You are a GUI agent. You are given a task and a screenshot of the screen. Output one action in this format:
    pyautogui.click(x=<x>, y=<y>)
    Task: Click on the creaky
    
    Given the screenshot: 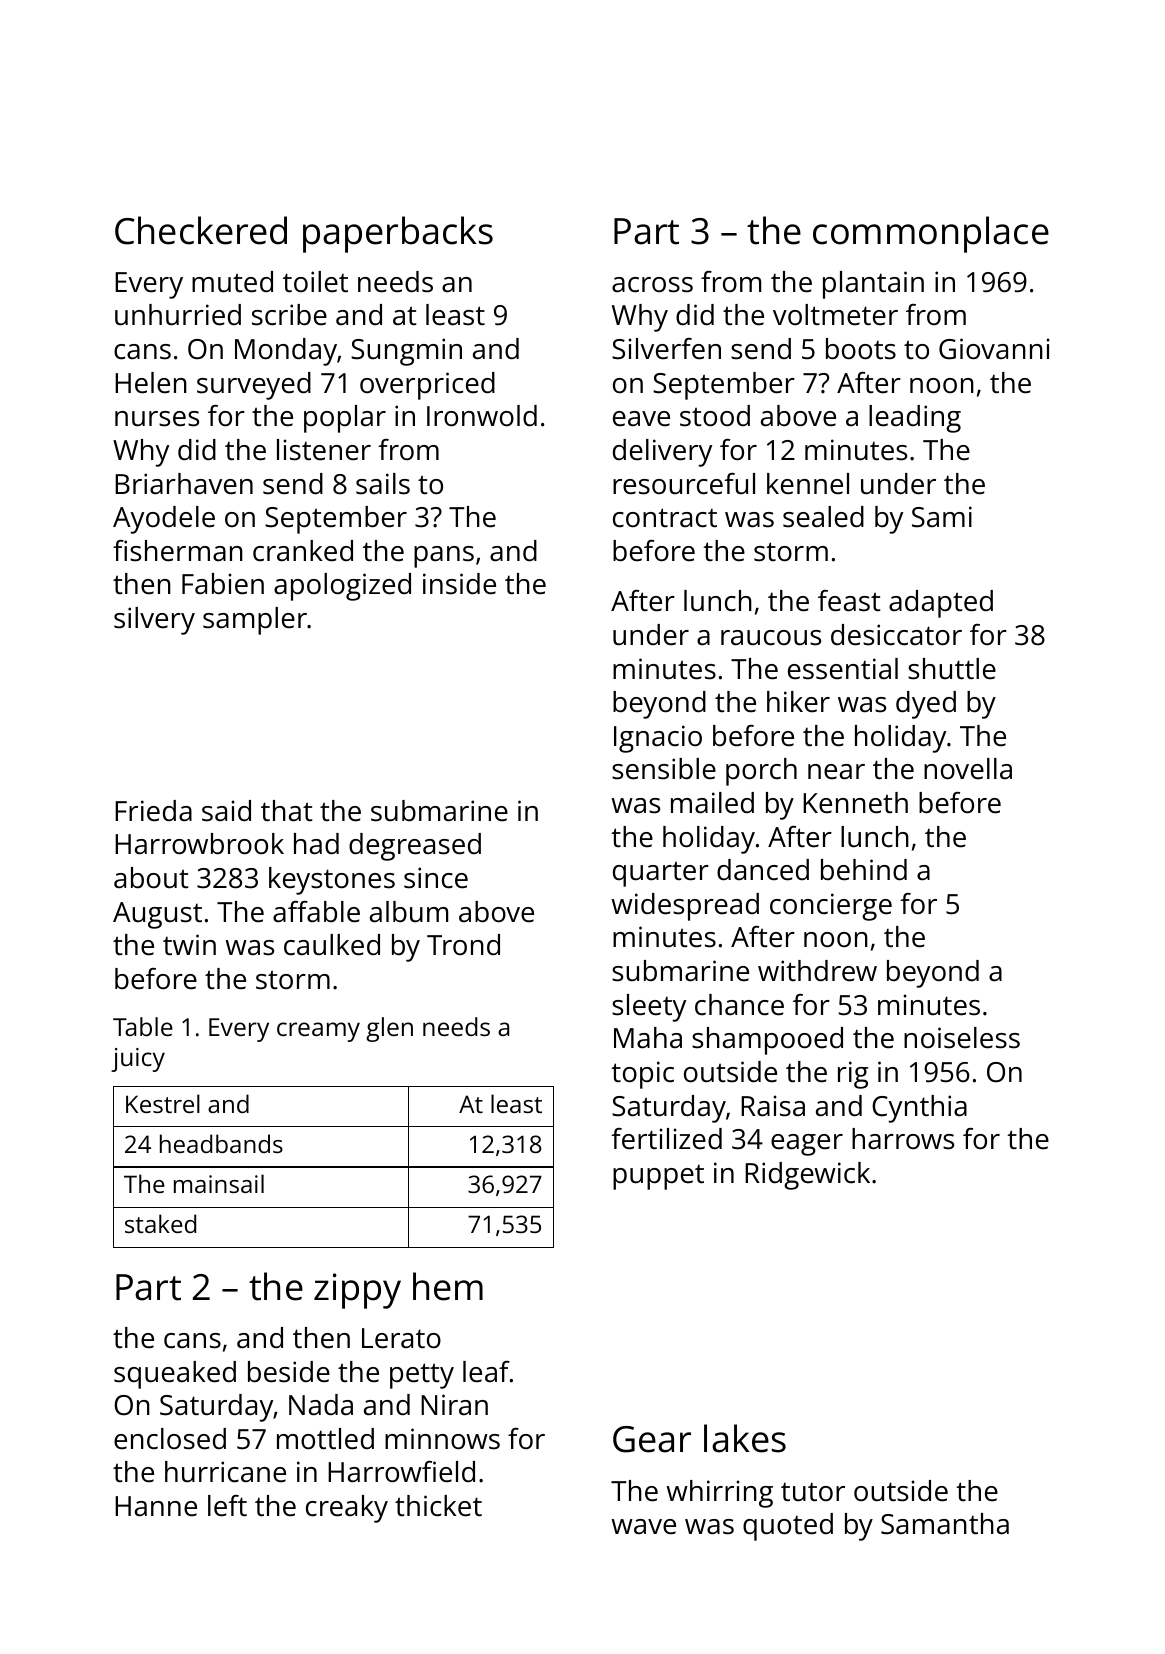 What is the action you would take?
    pyautogui.click(x=347, y=1509)
